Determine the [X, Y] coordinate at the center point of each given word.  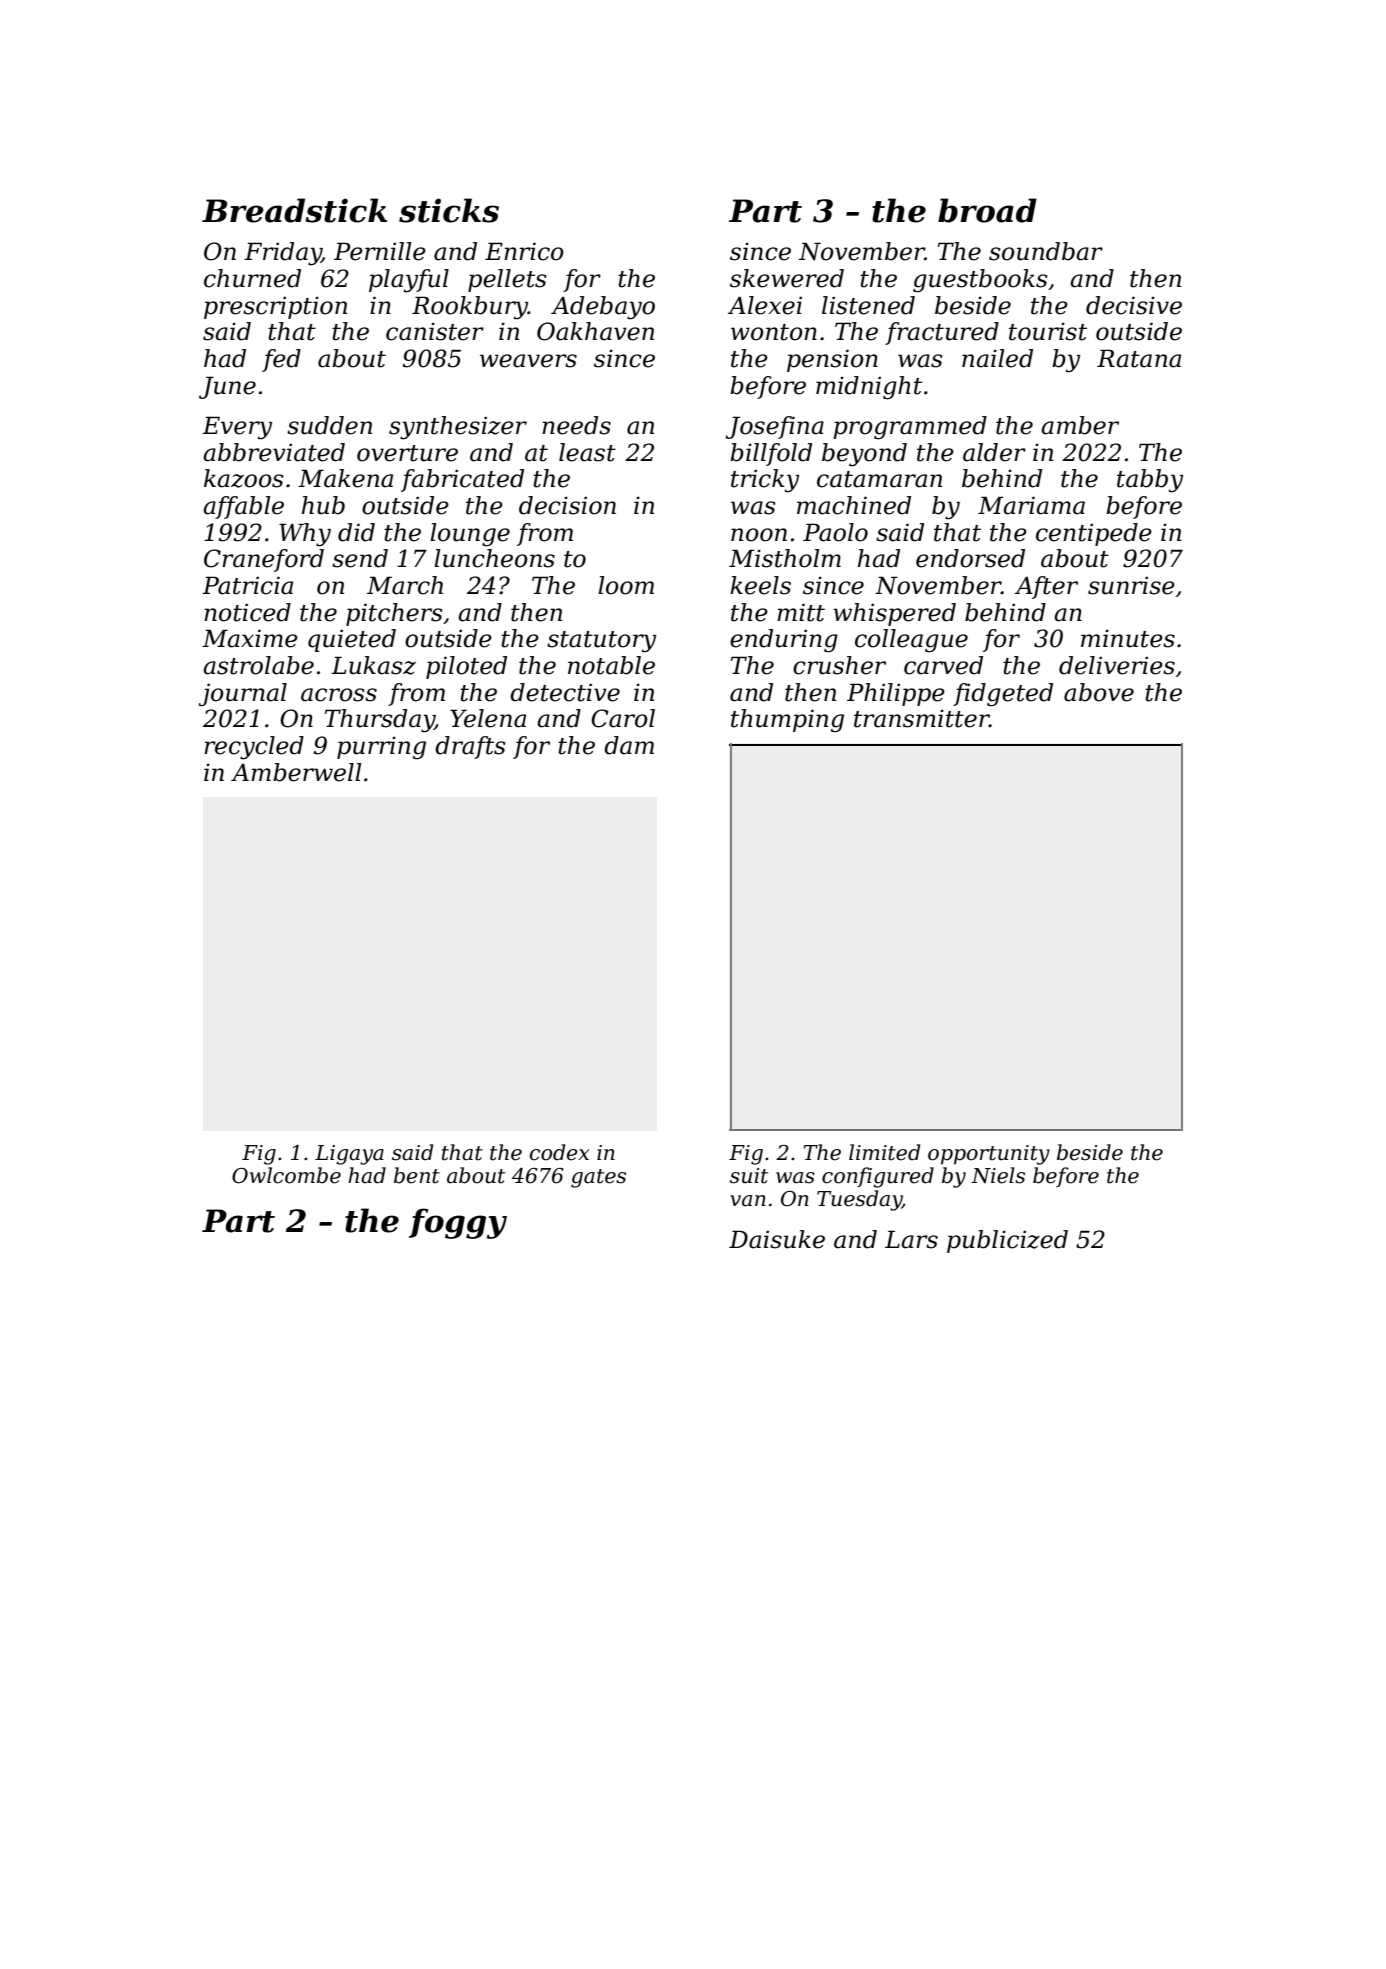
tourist [1048, 331]
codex [560, 1152]
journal [243, 695]
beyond [864, 455]
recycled [254, 748]
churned [252, 278]
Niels [998, 1175]
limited [884, 1152]
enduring [784, 641]
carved [943, 665]
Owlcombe [286, 1175]
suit [749, 1176]
